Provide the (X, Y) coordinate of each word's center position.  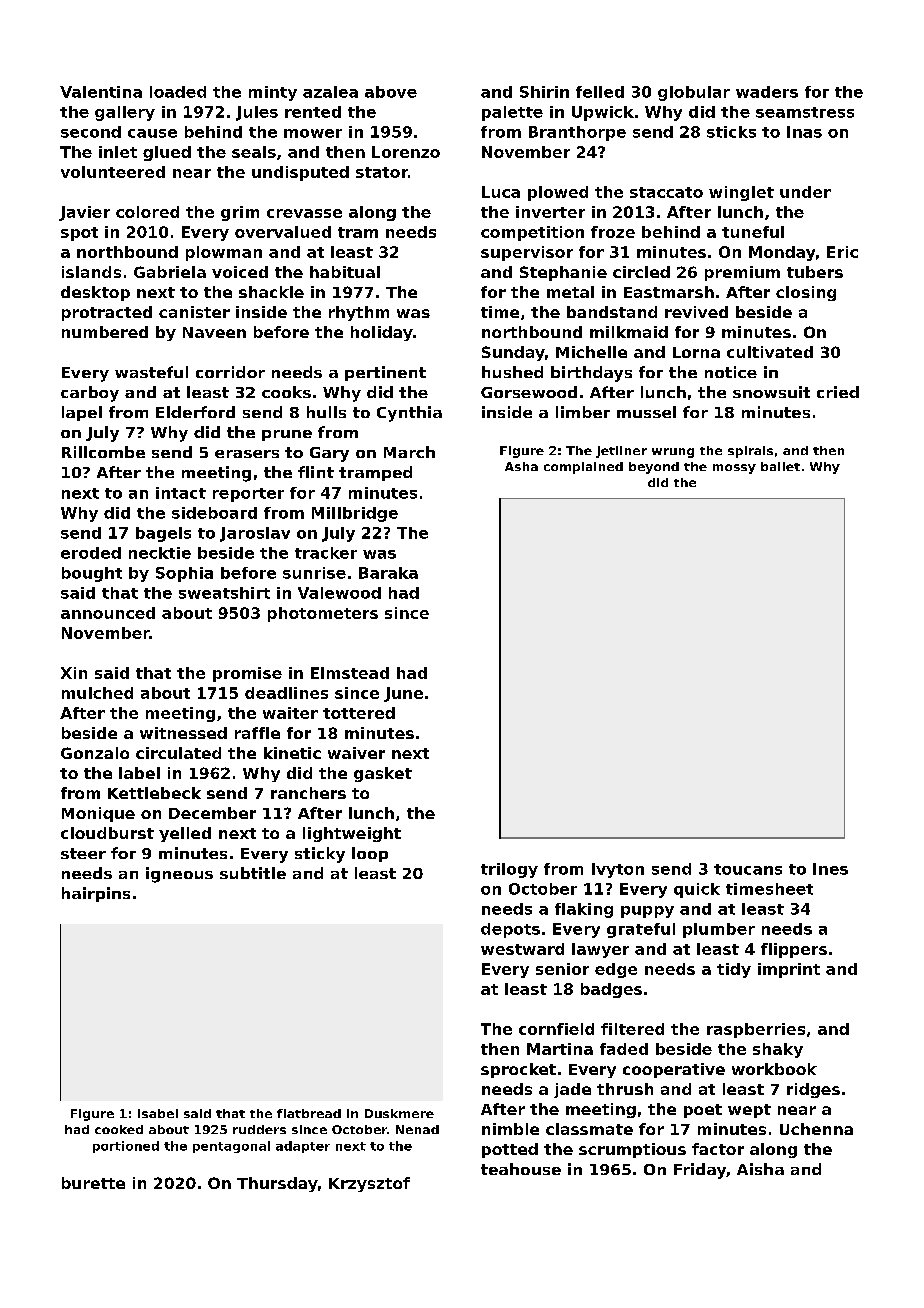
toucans (748, 869)
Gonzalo (95, 753)
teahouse (521, 1169)
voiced (240, 272)
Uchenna (816, 1129)
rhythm (359, 313)
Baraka (388, 573)
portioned (126, 1147)
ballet (780, 466)
